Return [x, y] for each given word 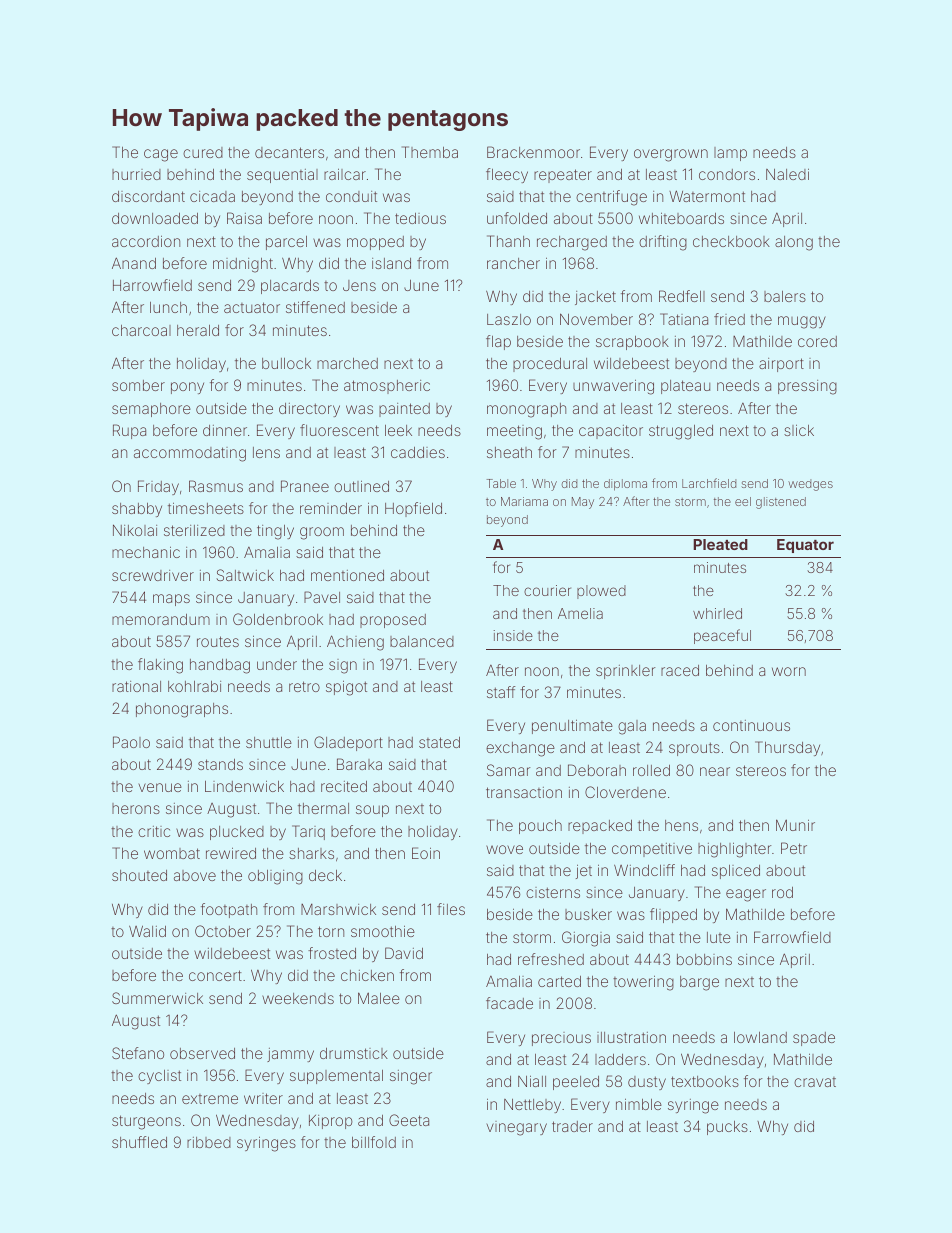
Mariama [524, 501]
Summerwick [157, 998]
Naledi [787, 174]
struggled [681, 432]
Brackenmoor [533, 152]
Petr [794, 848]
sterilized [194, 530]
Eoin [426, 853]
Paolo [131, 742]
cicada [212, 196]
